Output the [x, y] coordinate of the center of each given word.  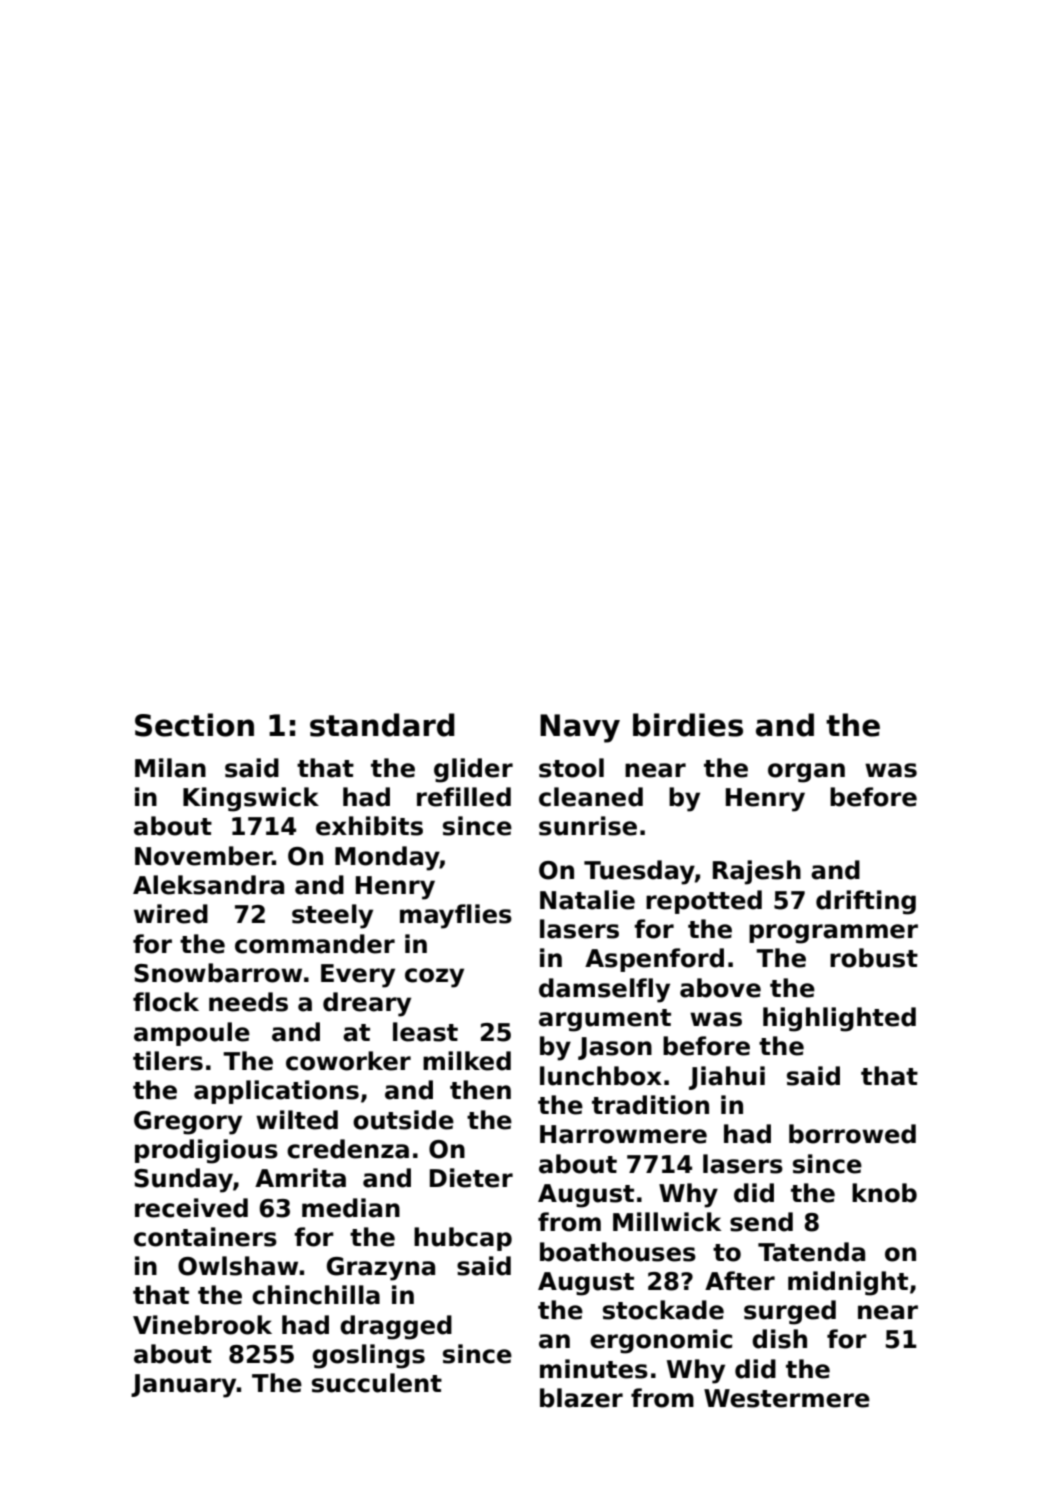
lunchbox [601, 1076]
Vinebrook [202, 1325]
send [761, 1222]
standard [382, 725]
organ [806, 773]
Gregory [188, 1123]
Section [194, 725]
